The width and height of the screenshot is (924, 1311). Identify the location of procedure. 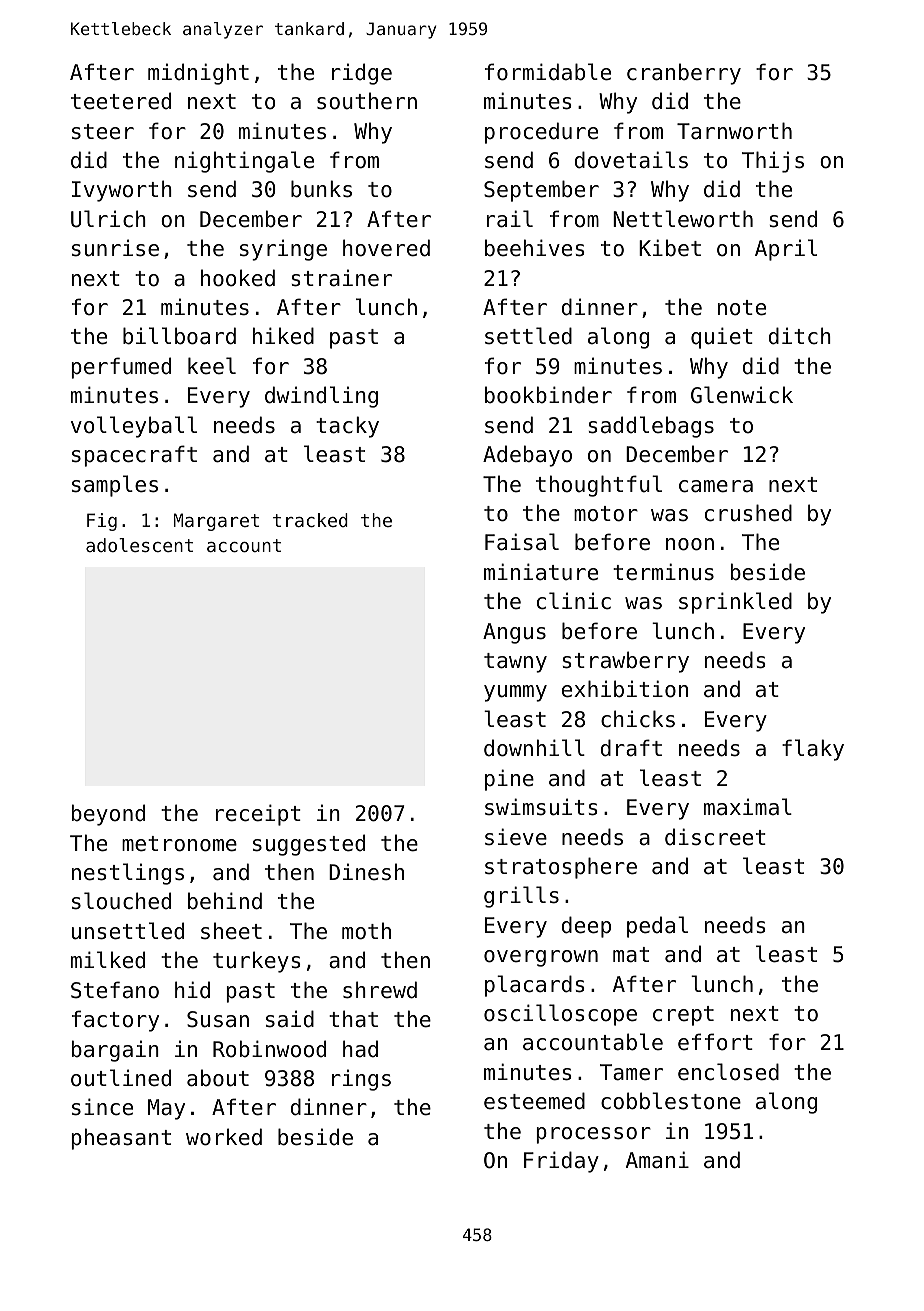
(541, 133).
